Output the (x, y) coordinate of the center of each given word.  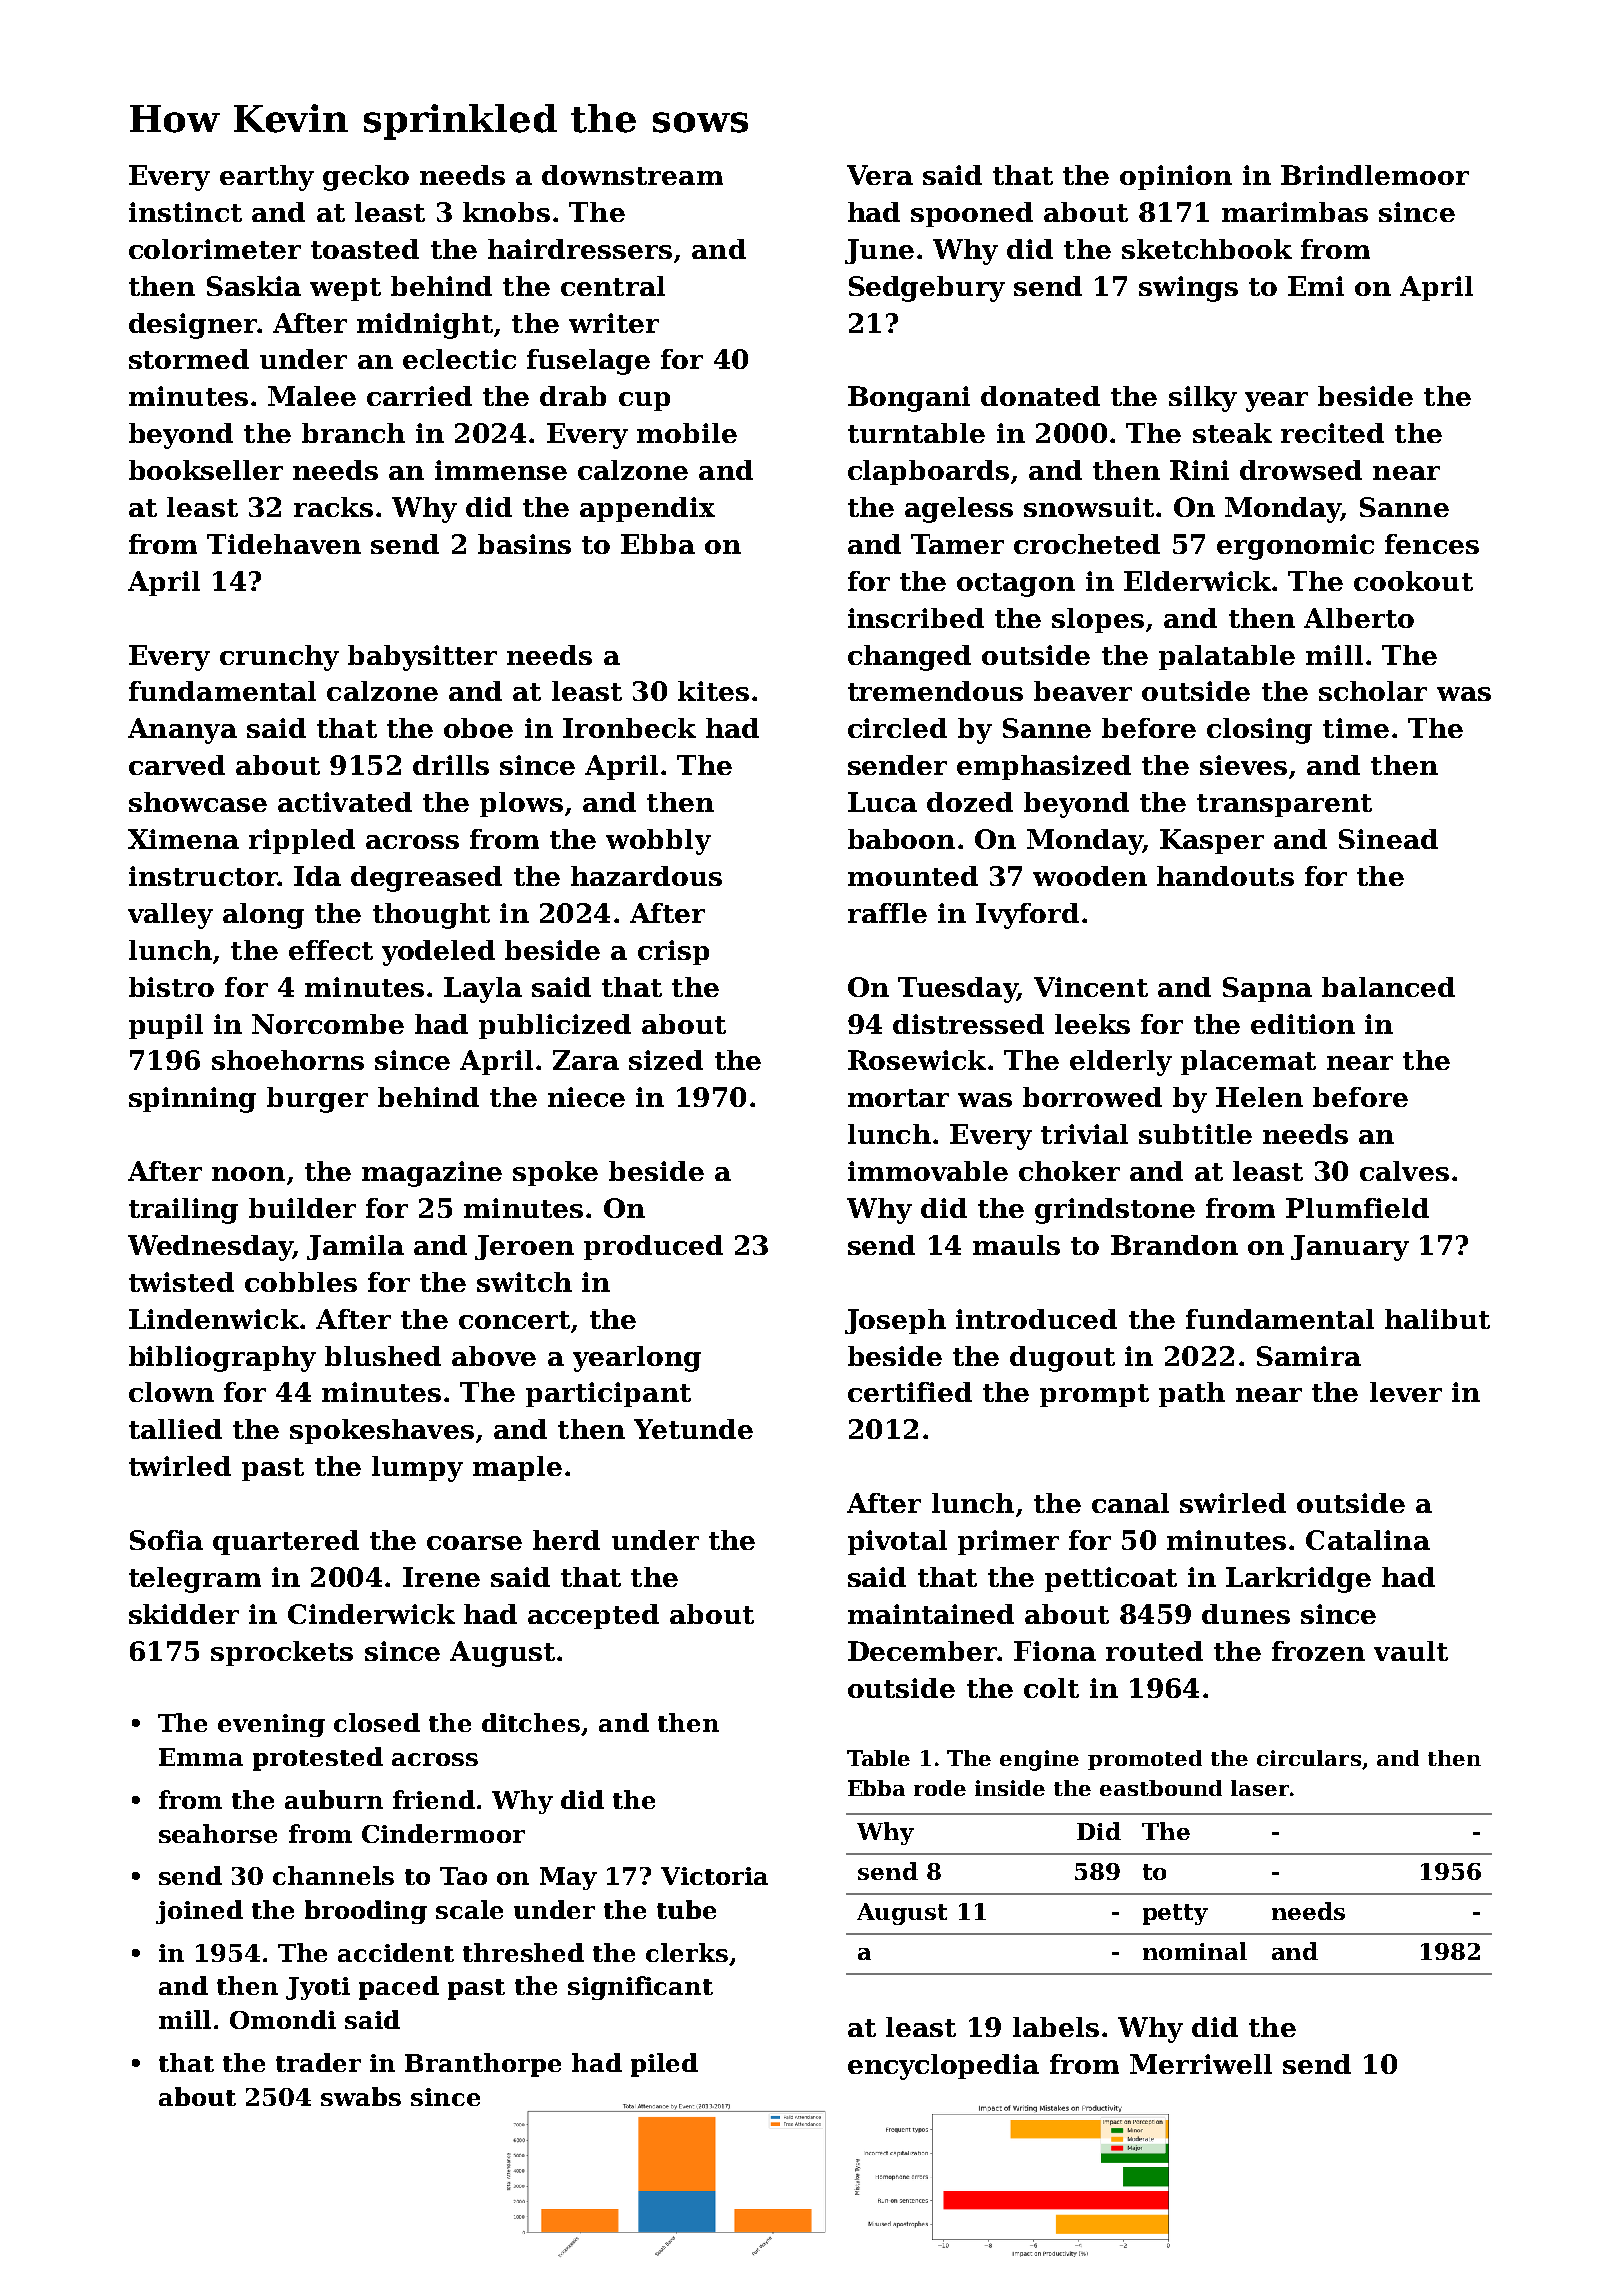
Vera (880, 175)
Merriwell (1201, 2064)
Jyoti (318, 1988)
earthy (267, 178)
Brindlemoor (1375, 175)
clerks (687, 1952)
